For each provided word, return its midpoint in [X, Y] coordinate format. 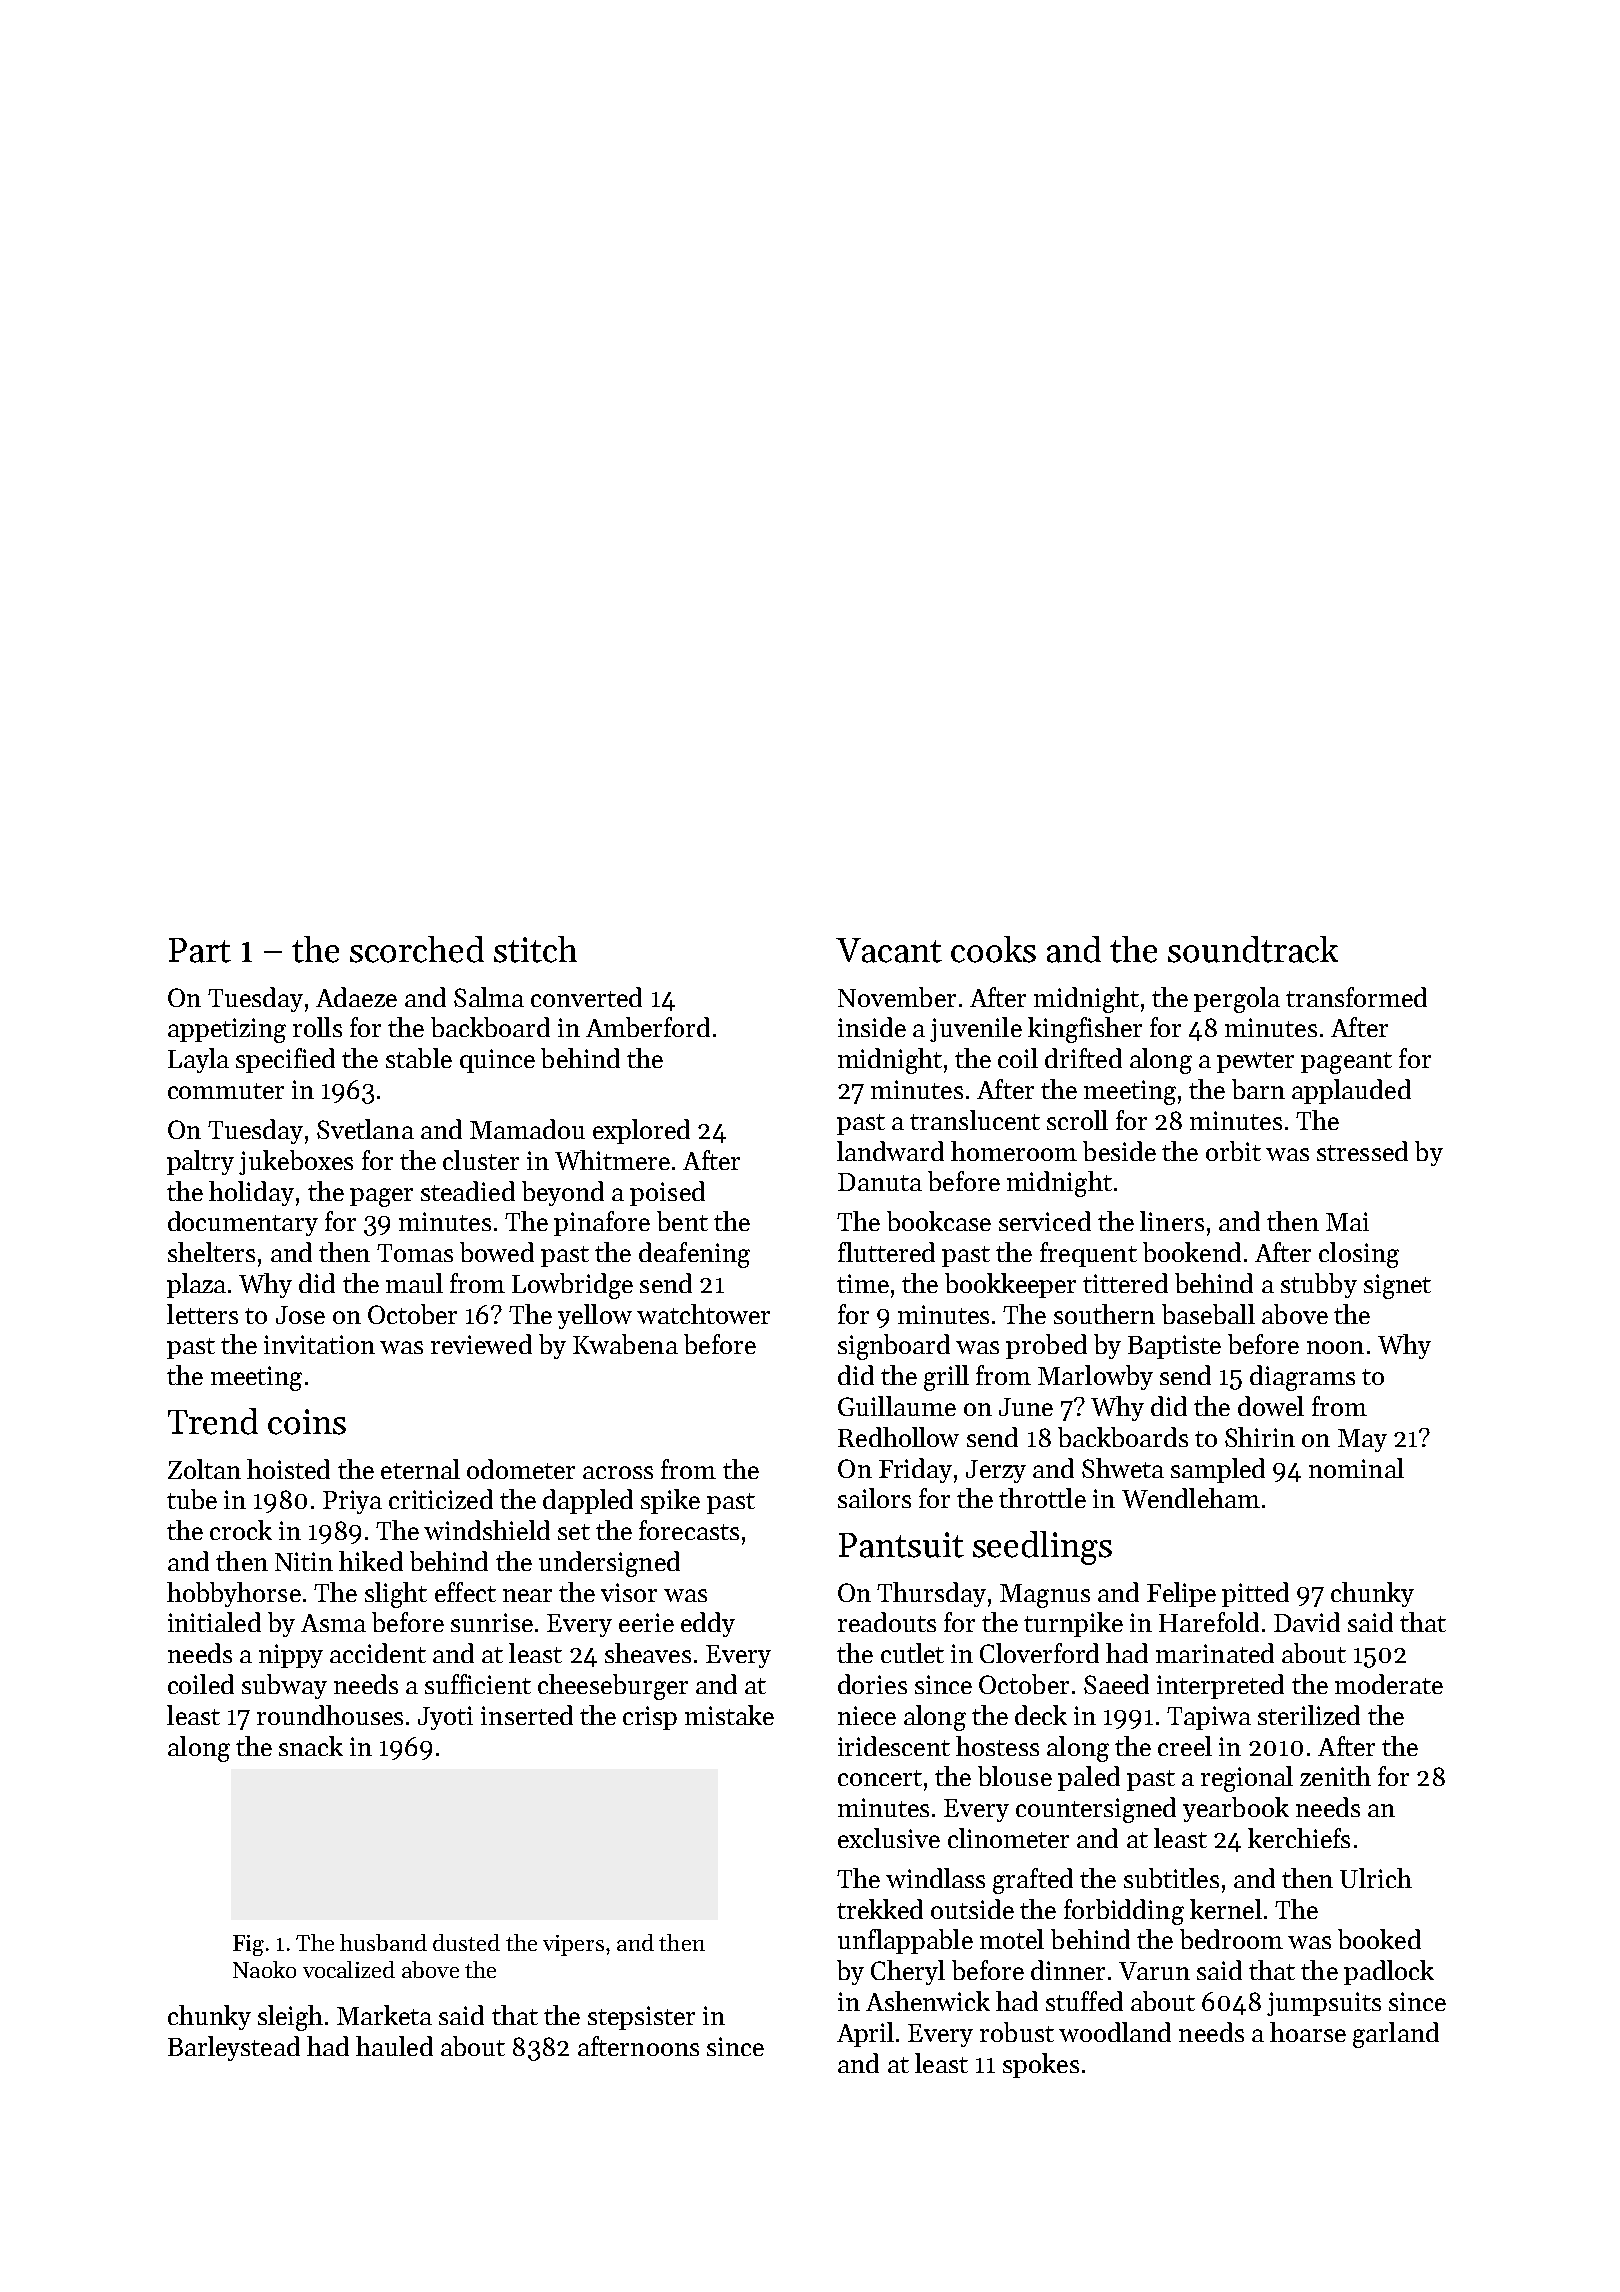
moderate [1389, 1684]
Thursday [931, 1594]
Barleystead [234, 2048]
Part [200, 950]
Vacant [889, 950]
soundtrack [1253, 949]
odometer [521, 1469]
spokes [1041, 2065]
